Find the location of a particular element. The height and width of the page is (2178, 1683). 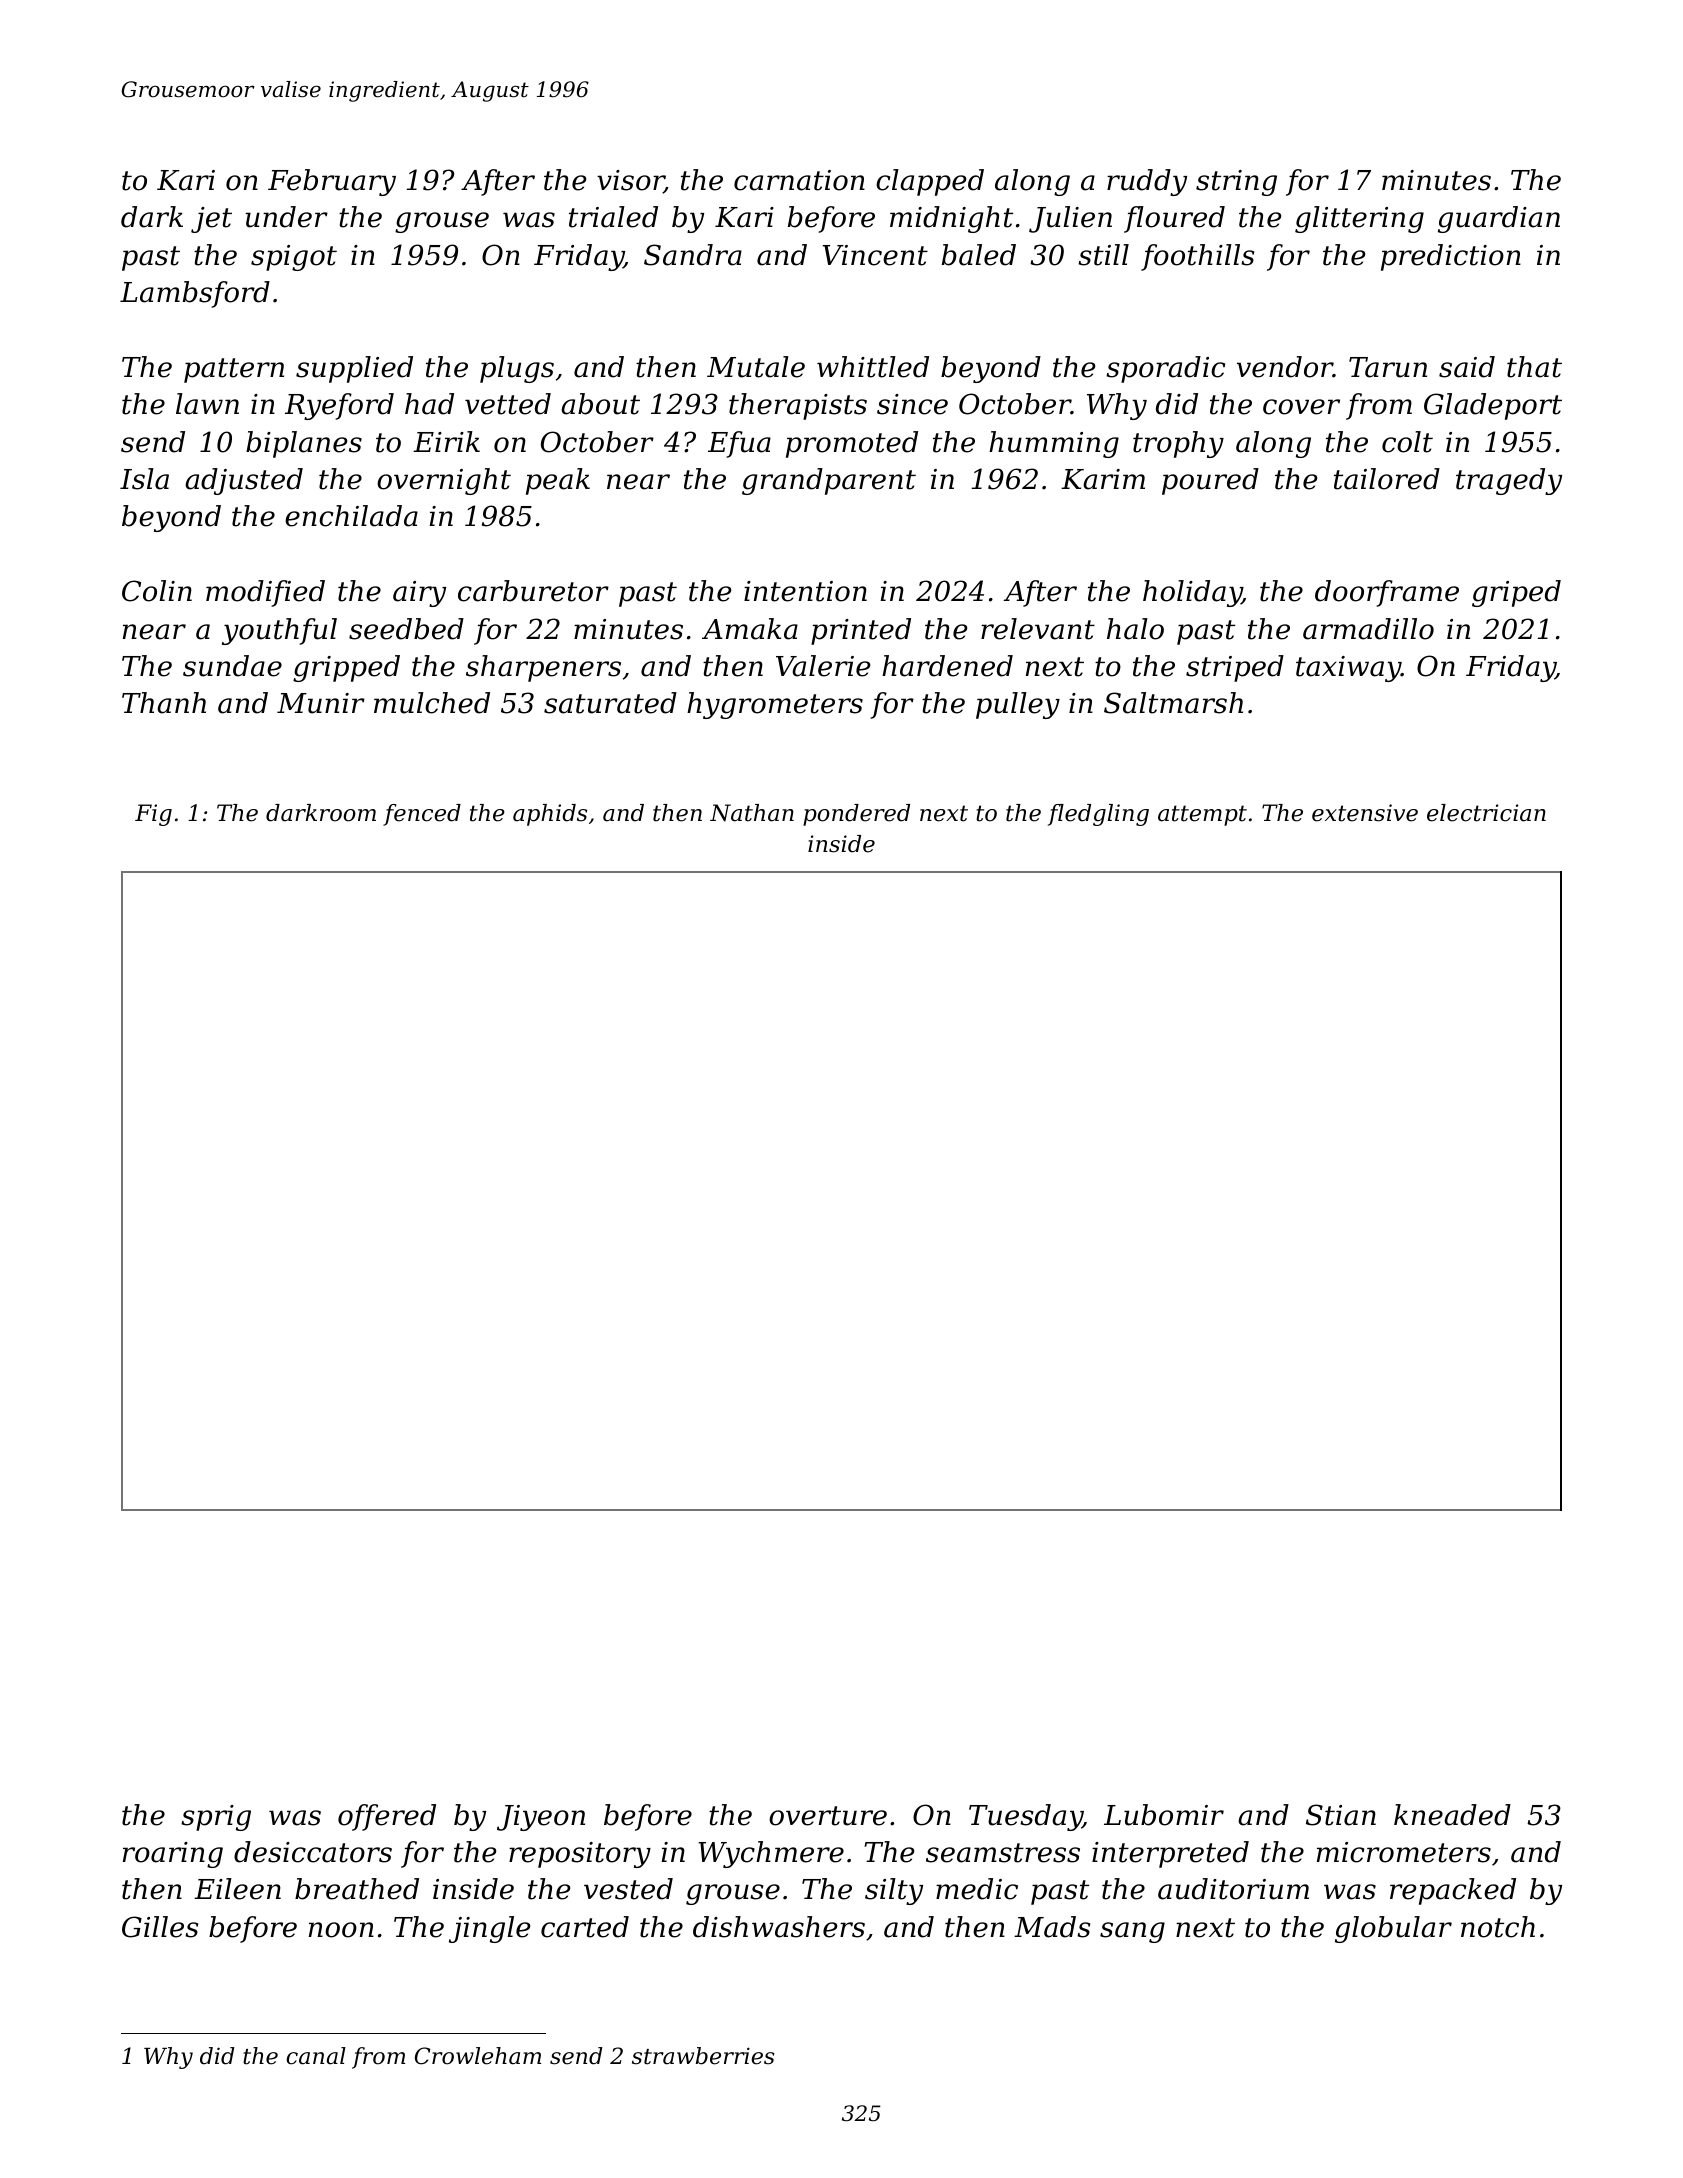

Gilles is located at coordinates (160, 1927).
